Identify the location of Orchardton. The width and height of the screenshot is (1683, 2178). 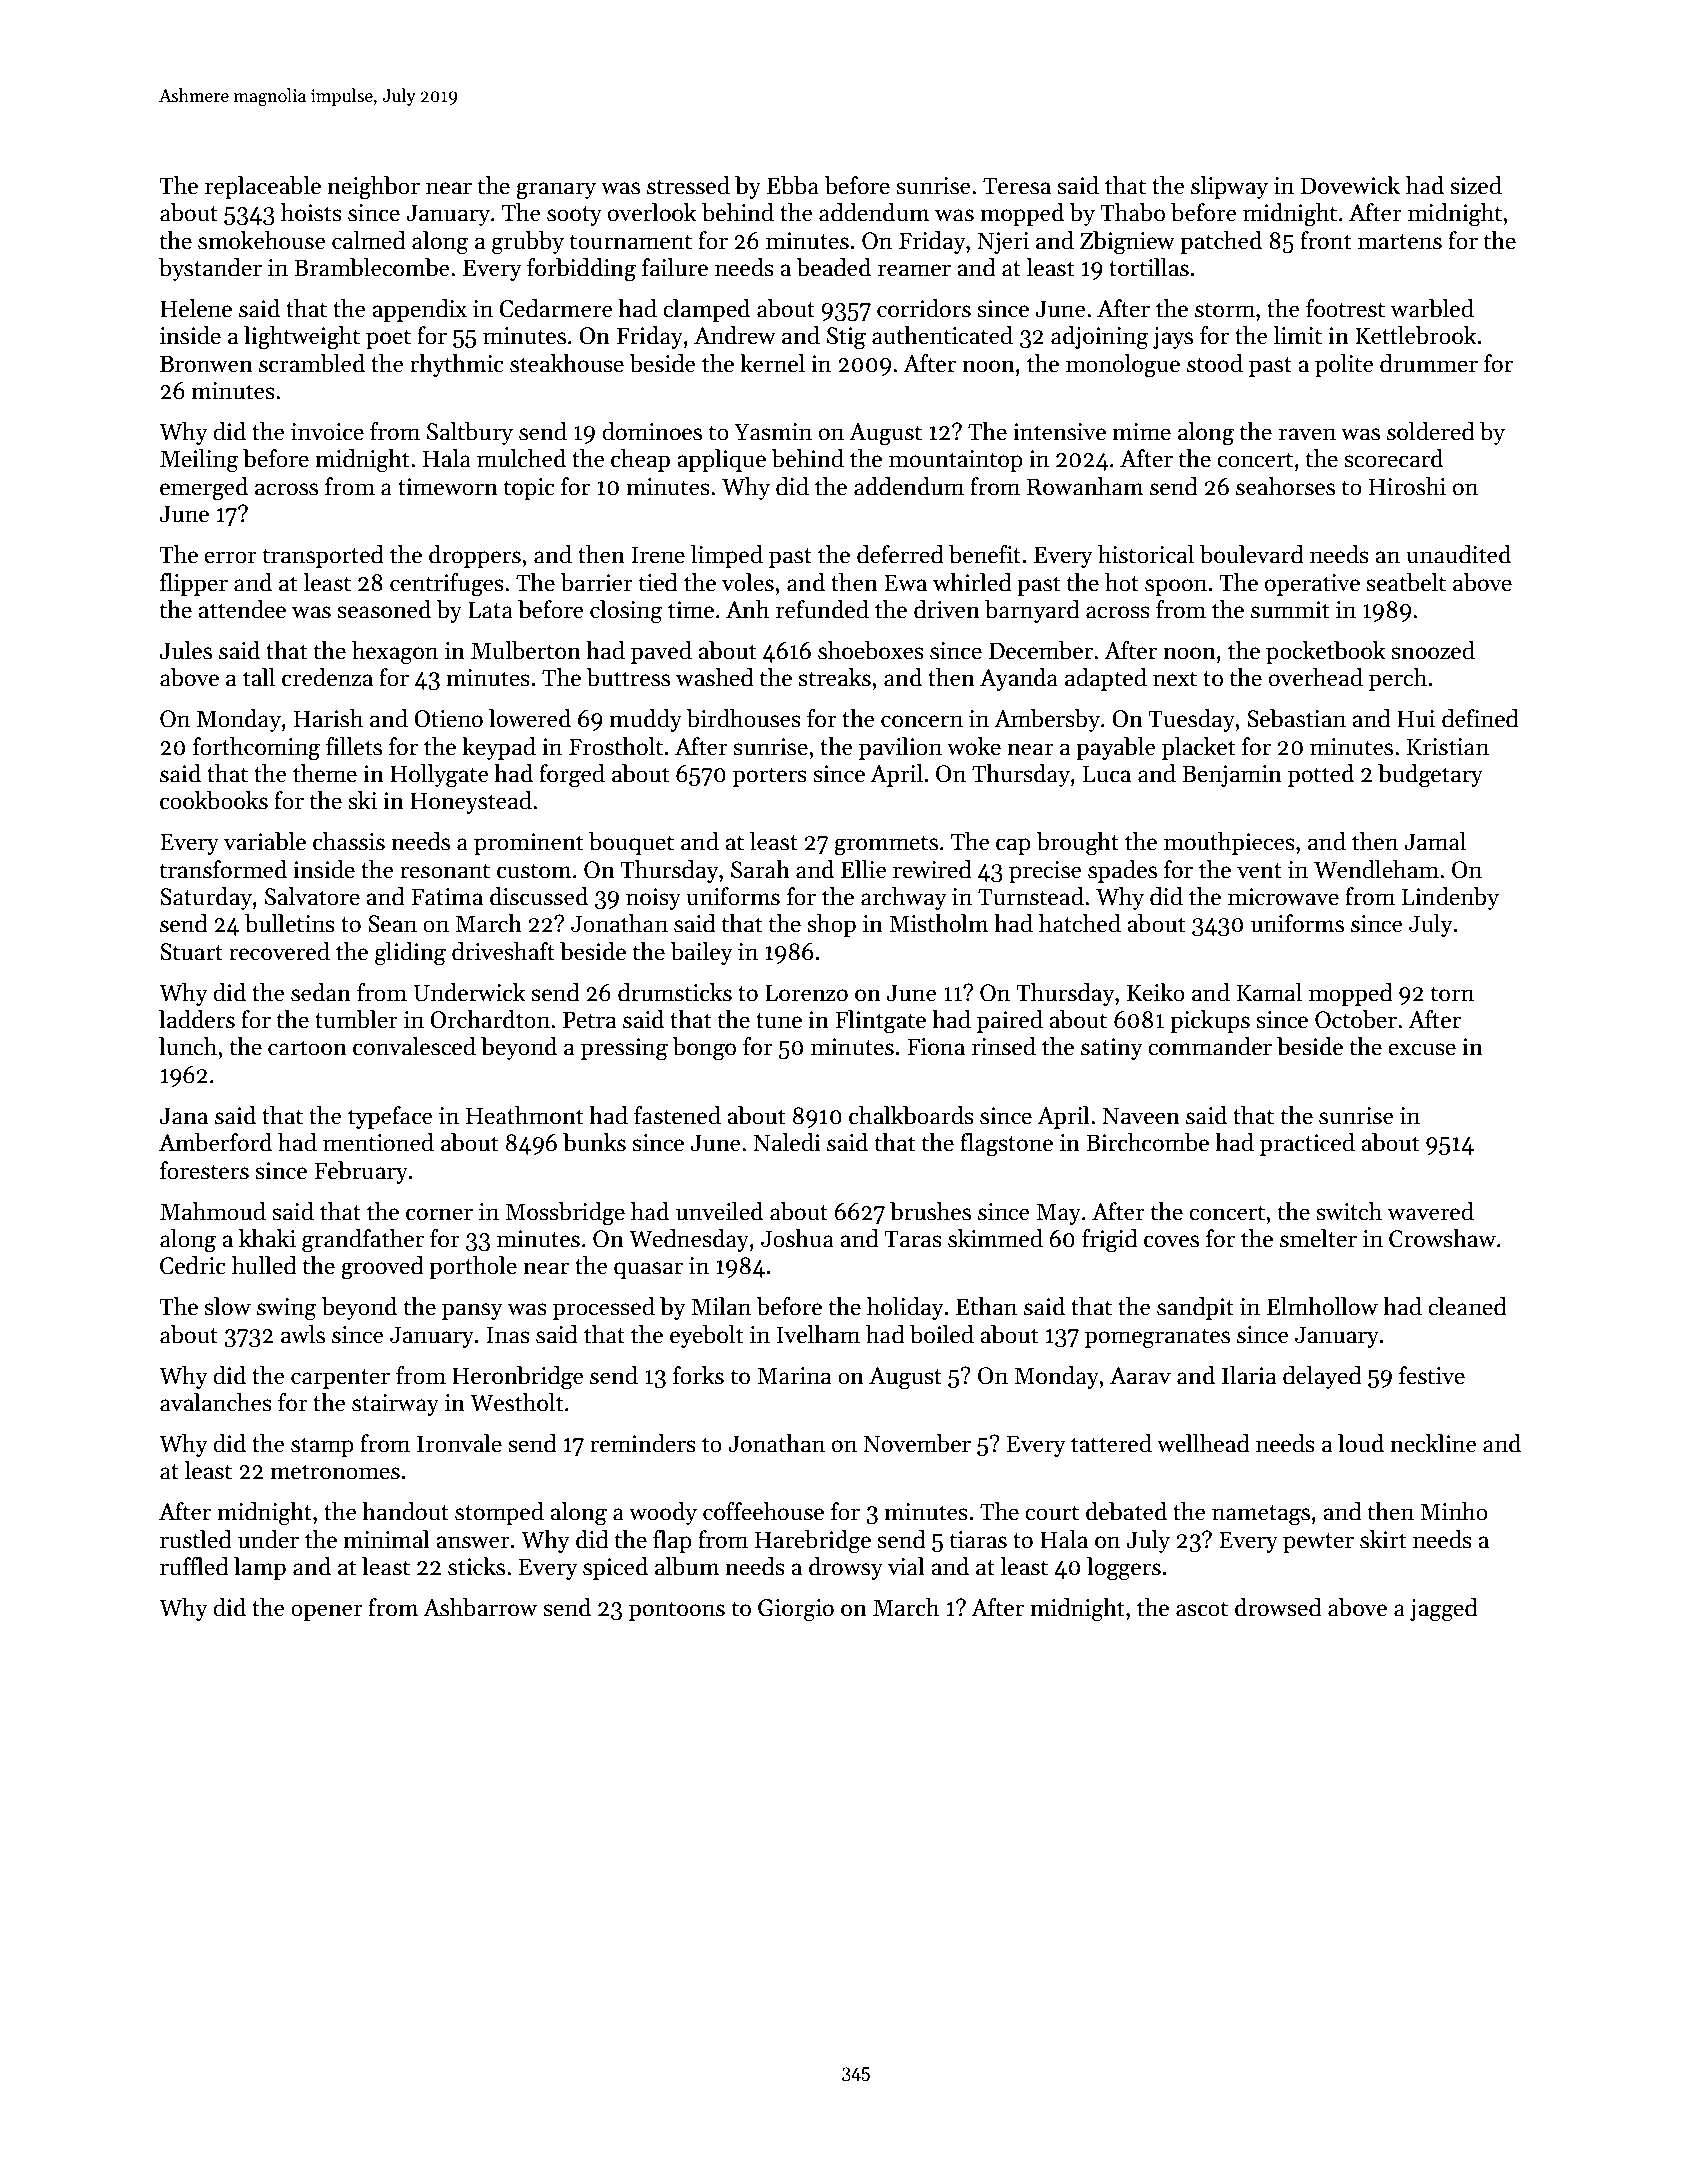
(490, 1019).
